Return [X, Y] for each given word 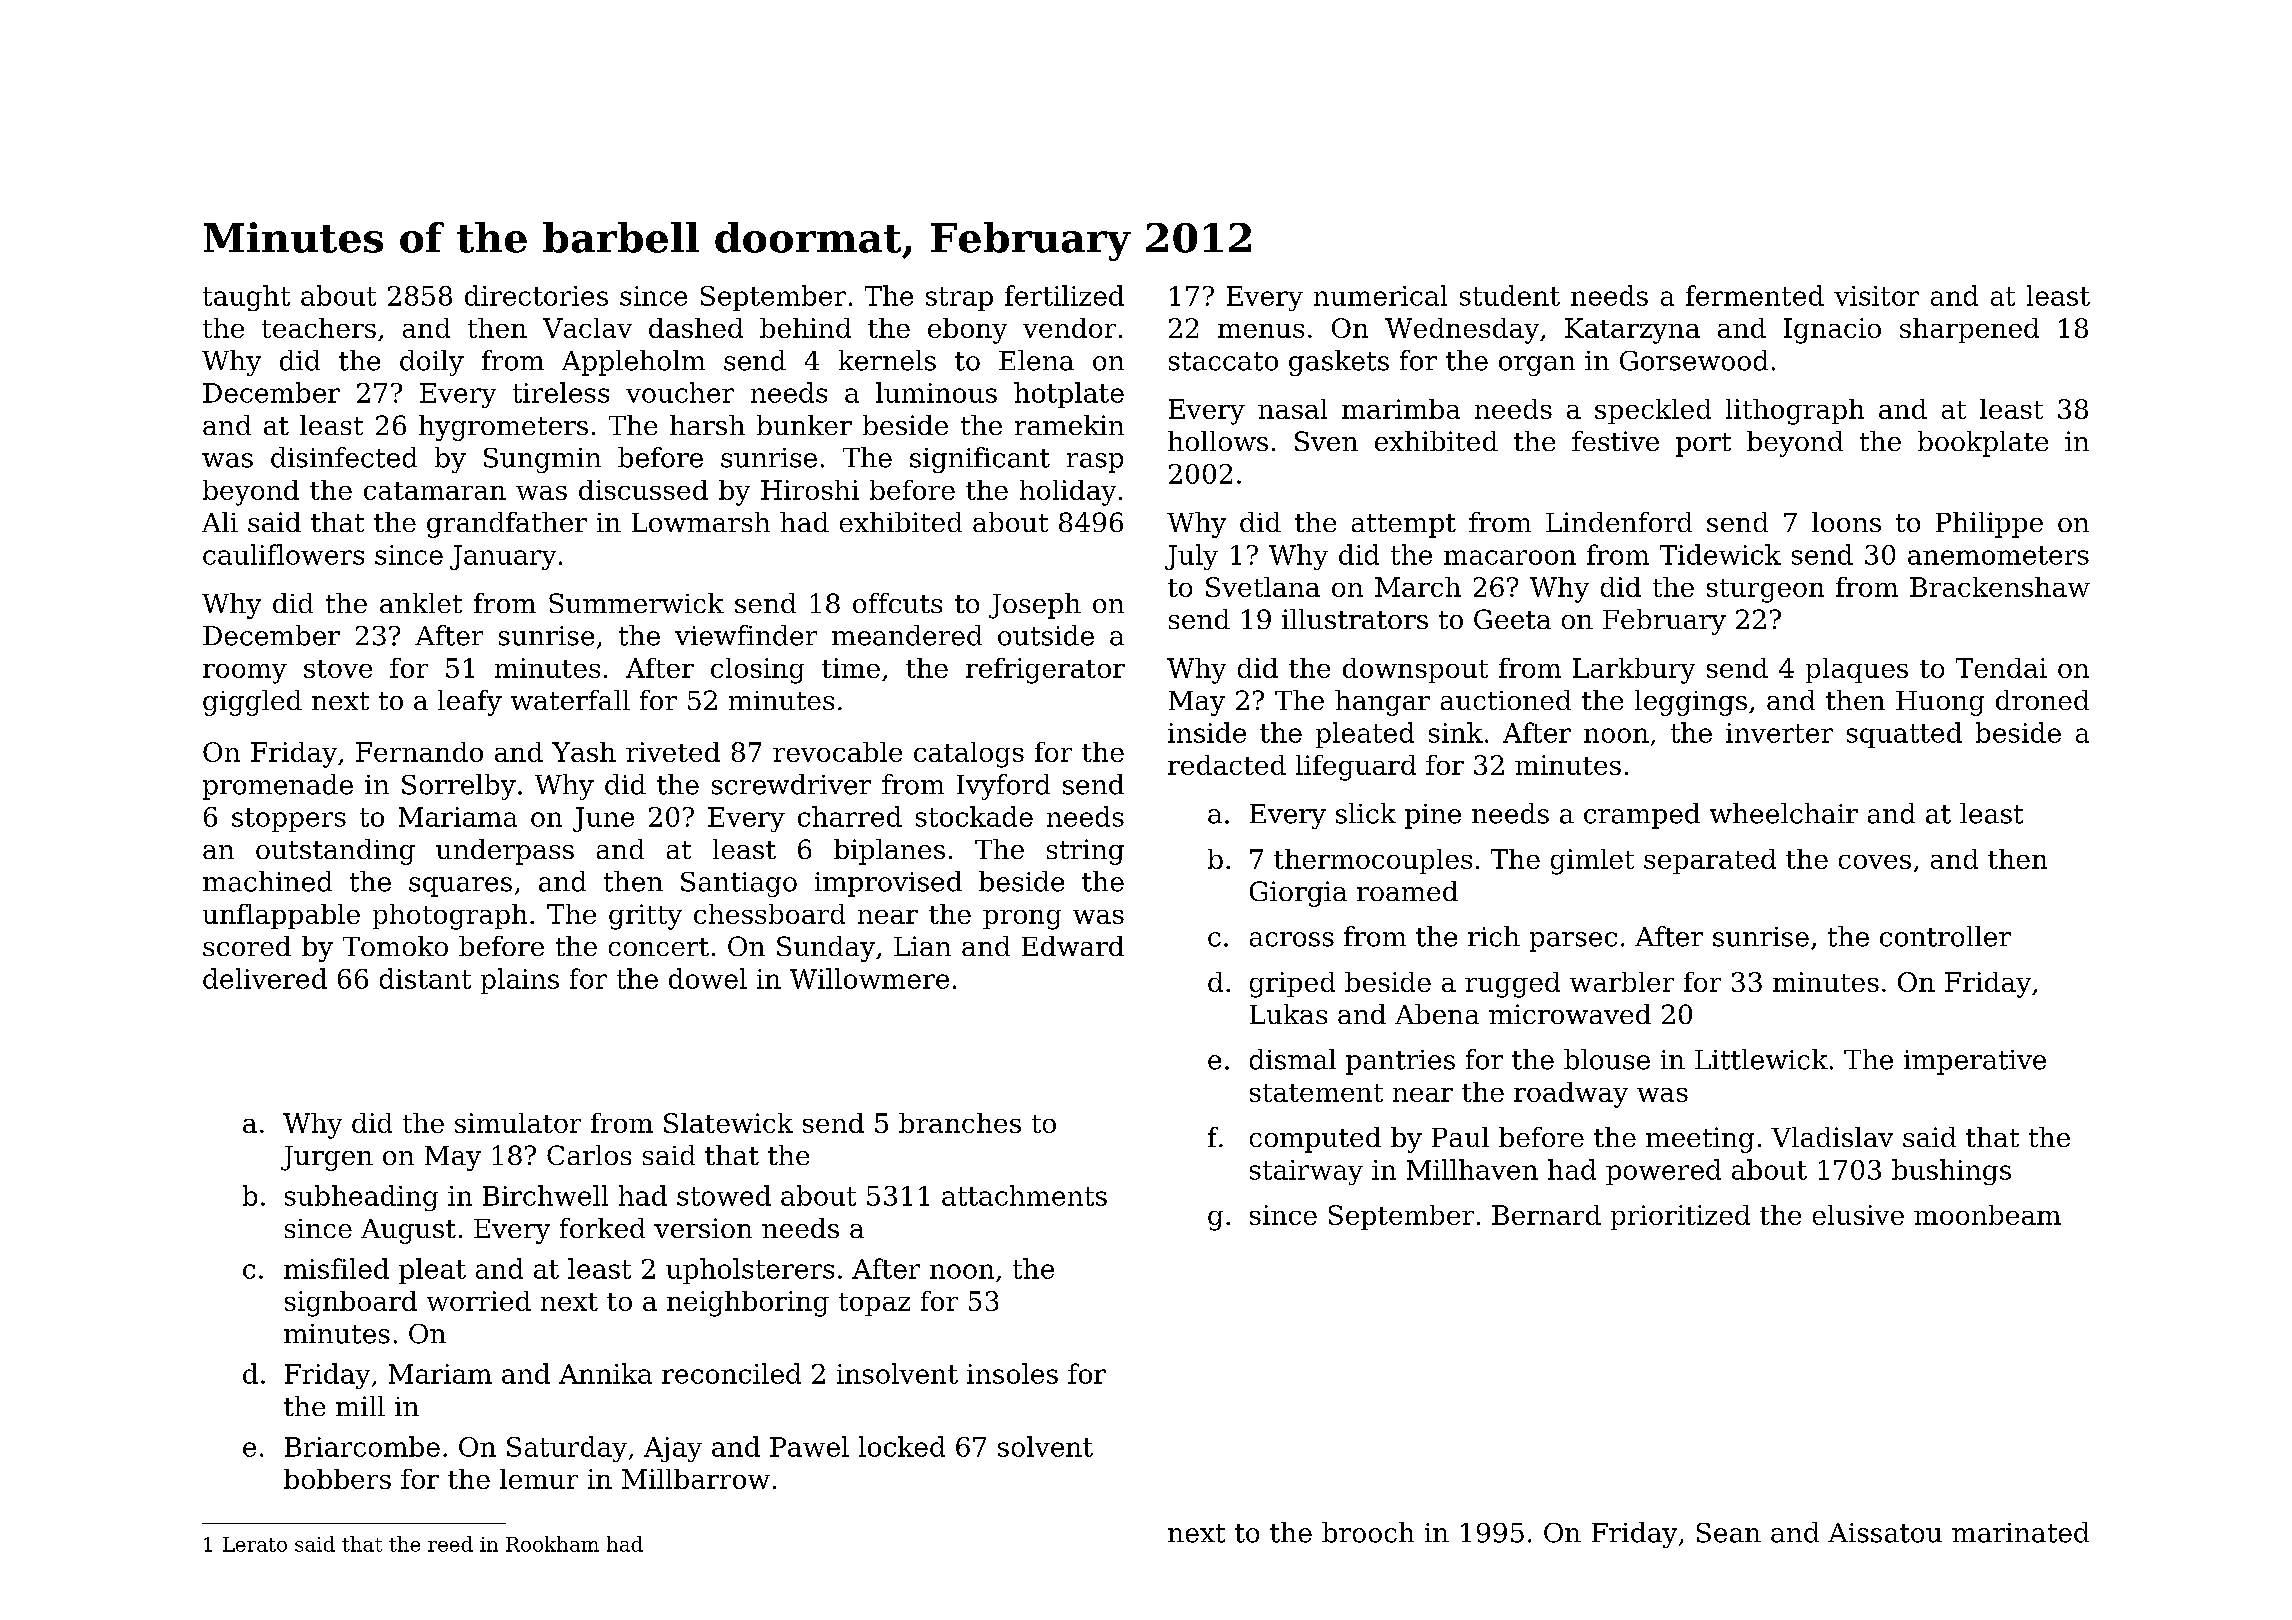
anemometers [1998, 555]
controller [1945, 936]
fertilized [1064, 295]
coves [1875, 862]
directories [536, 295]
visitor [1876, 296]
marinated [2020, 1532]
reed [450, 1544]
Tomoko [395, 946]
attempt [1404, 526]
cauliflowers [283, 554]
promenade [278, 787]
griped [1292, 985]
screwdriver [791, 784]
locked [902, 1446]
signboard [351, 1304]
